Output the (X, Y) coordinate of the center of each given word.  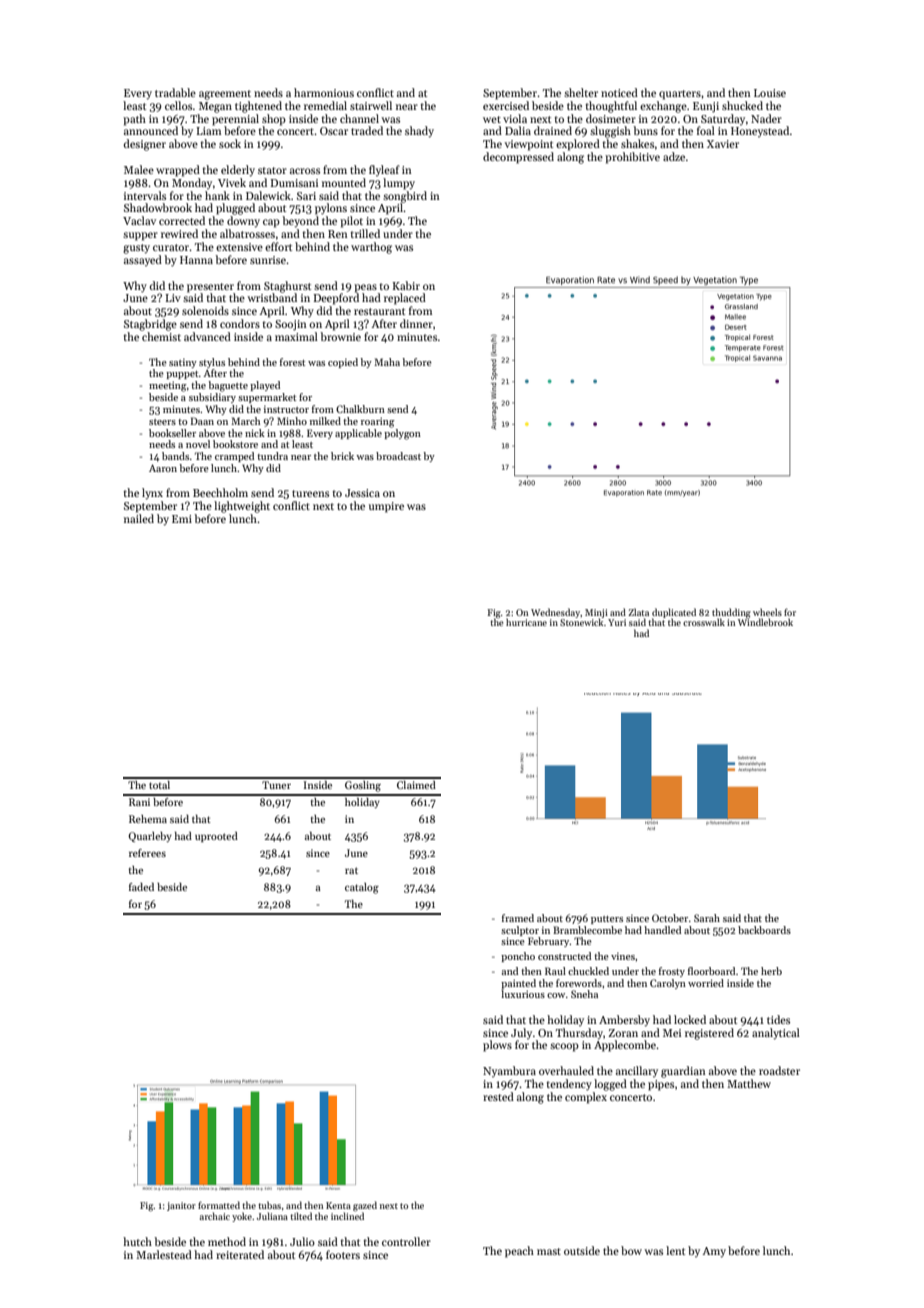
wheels (767, 612)
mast (549, 1251)
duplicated (674, 613)
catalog (362, 888)
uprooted (216, 837)
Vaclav (139, 220)
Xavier (723, 144)
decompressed (518, 158)
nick (255, 433)
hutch (137, 1241)
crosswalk (704, 622)
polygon (402, 434)
